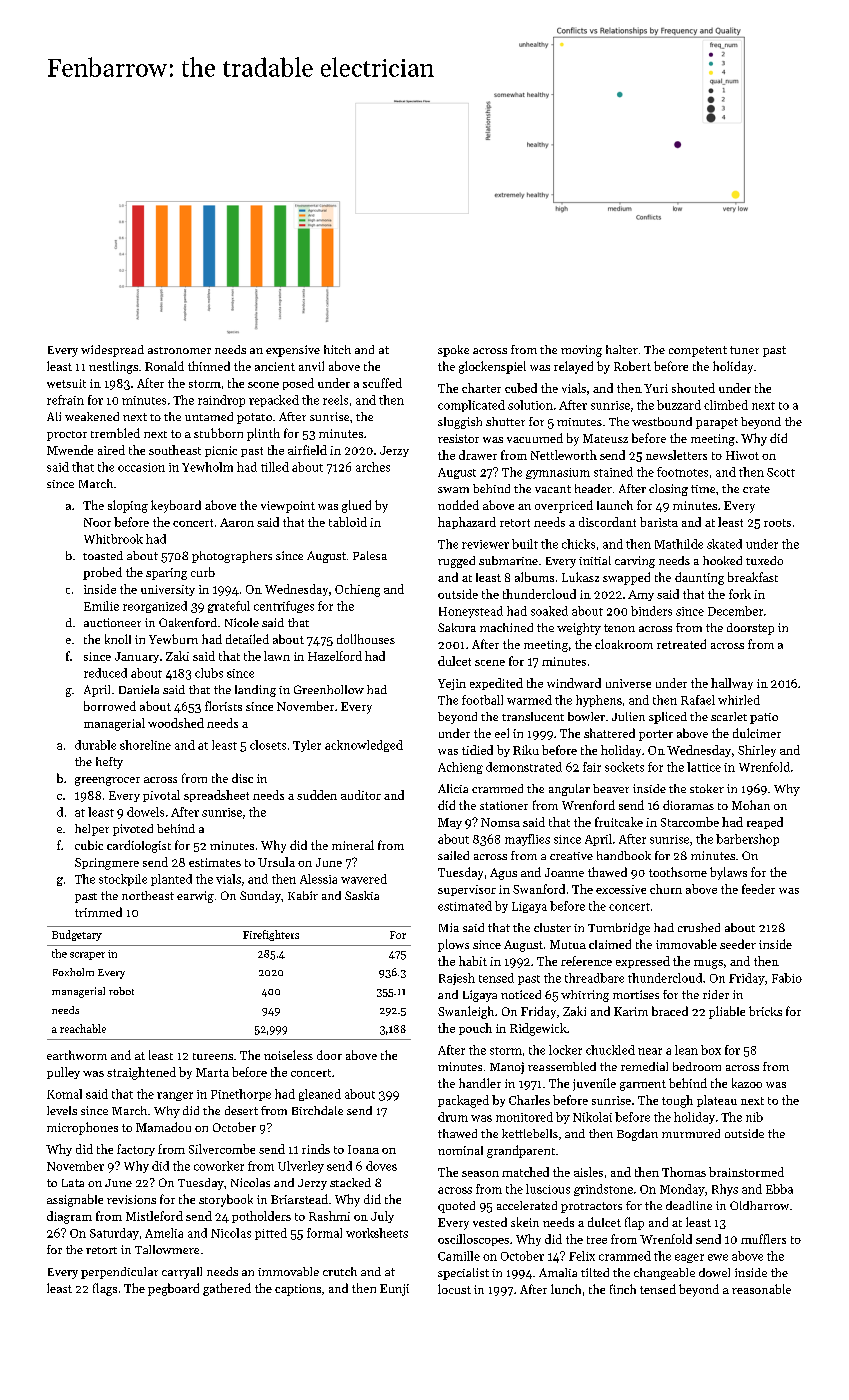 This screenshot has width=849, height=1400. Describe the element at coordinates (155, 607) in the screenshot. I see `reorganized` at that location.
